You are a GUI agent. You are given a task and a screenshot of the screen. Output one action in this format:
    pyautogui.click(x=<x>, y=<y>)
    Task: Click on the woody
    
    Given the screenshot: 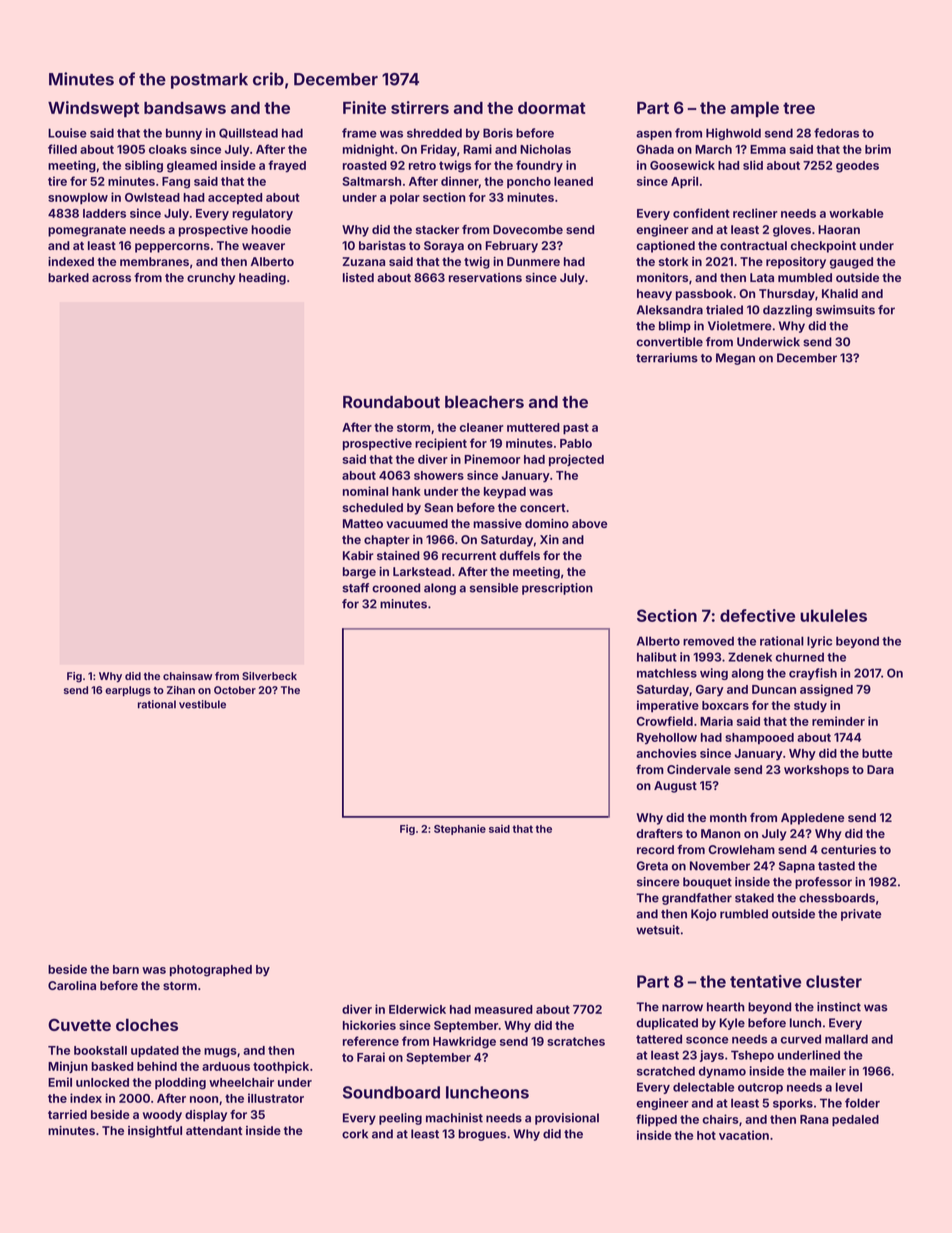 What is the action you would take?
    pyautogui.click(x=162, y=1116)
